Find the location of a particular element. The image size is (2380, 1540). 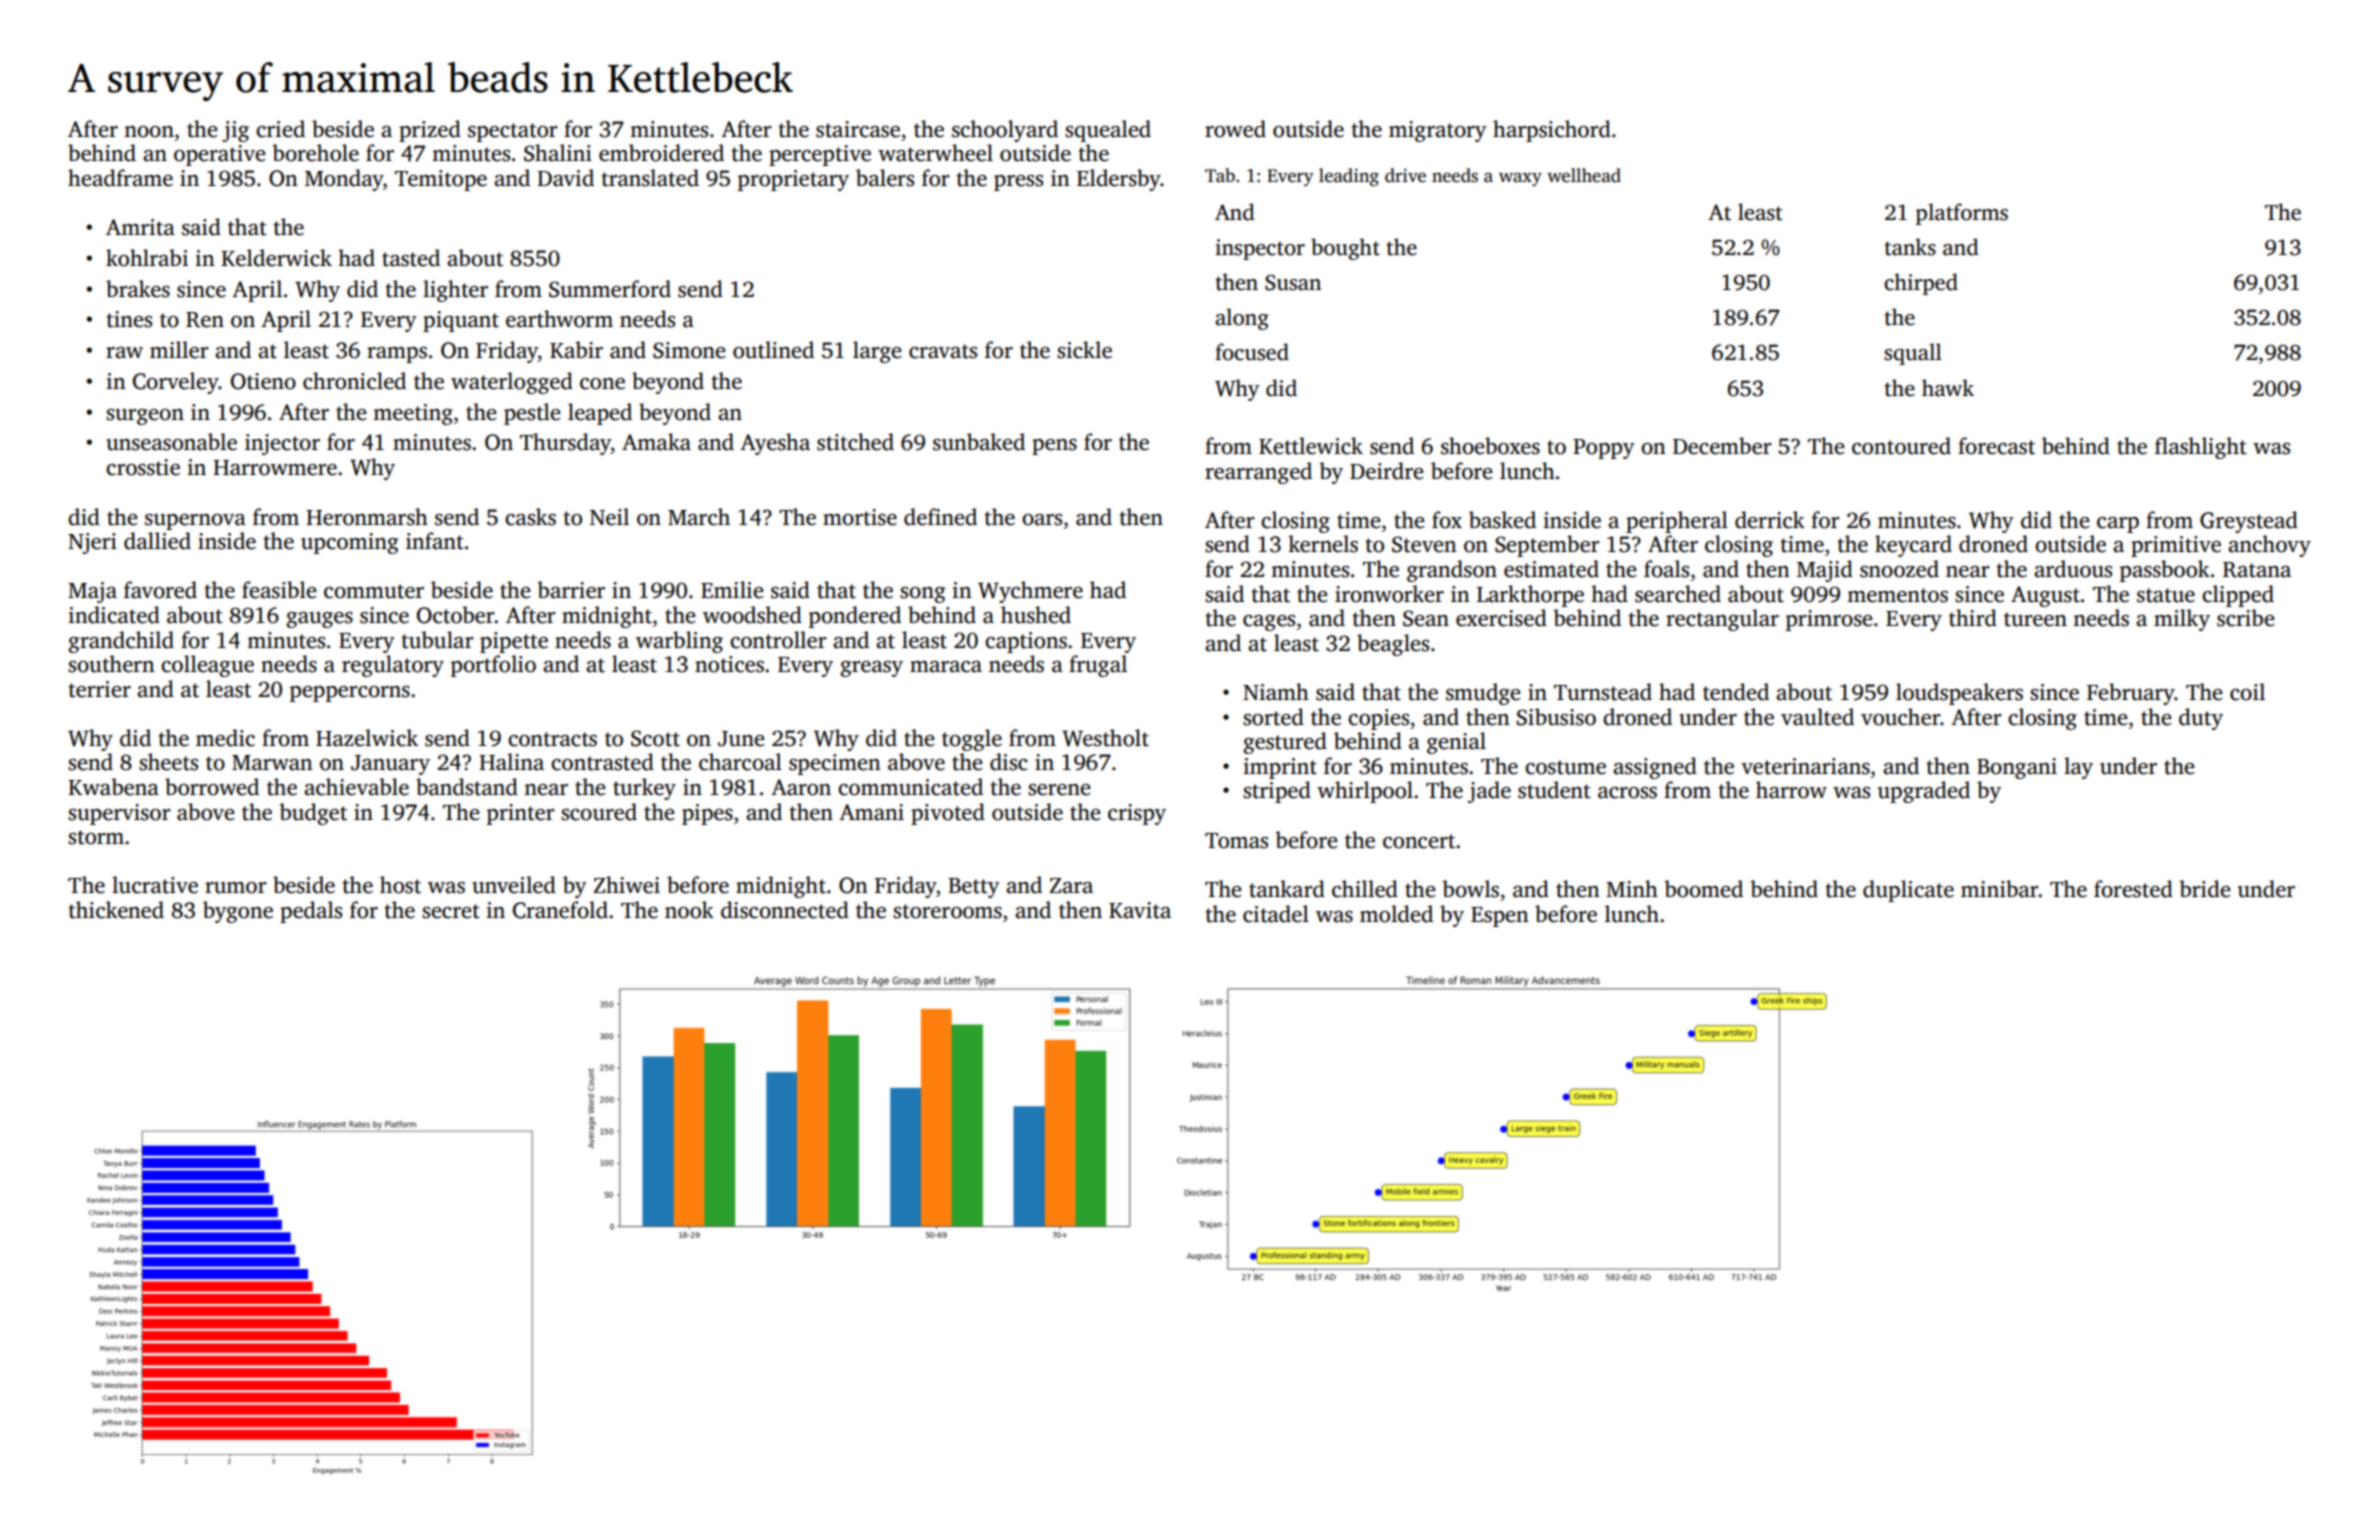

outlined is located at coordinates (773, 350).
